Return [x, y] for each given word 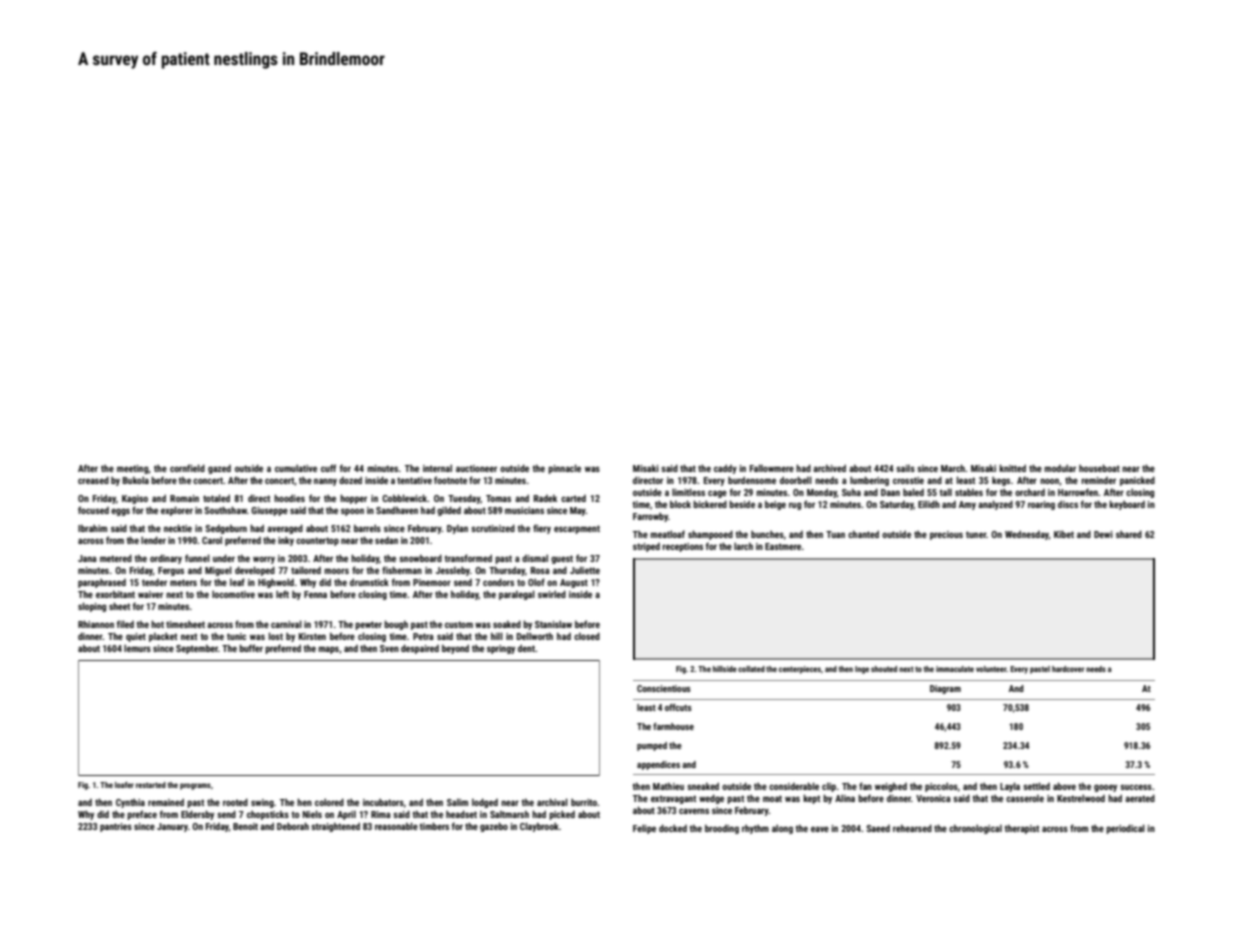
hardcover [1068, 669]
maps [328, 650]
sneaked [703, 786]
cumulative [296, 468]
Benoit [245, 826]
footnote [450, 480]
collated [751, 669]
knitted [1012, 468]
